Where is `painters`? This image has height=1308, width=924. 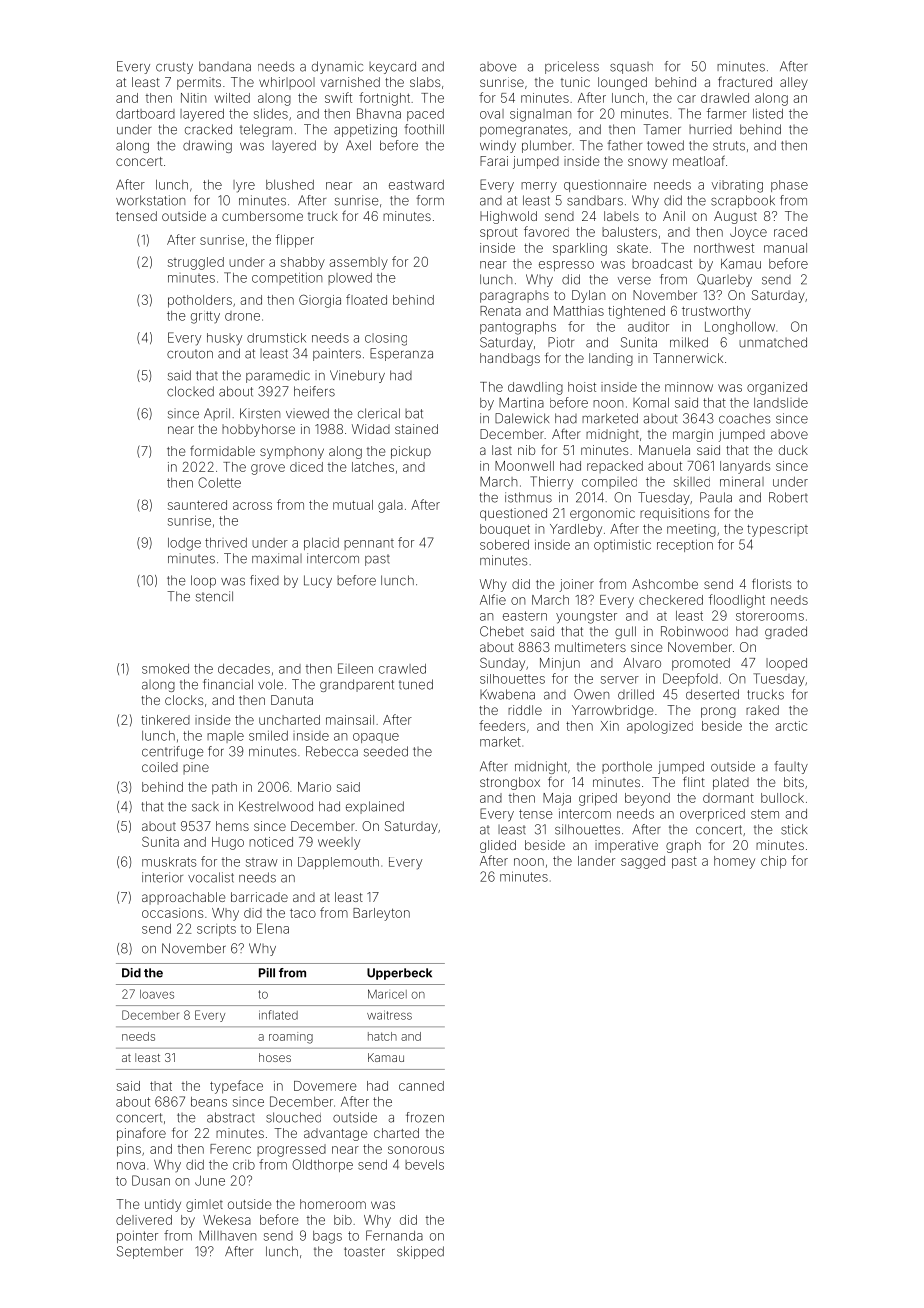 painters is located at coordinates (337, 354).
